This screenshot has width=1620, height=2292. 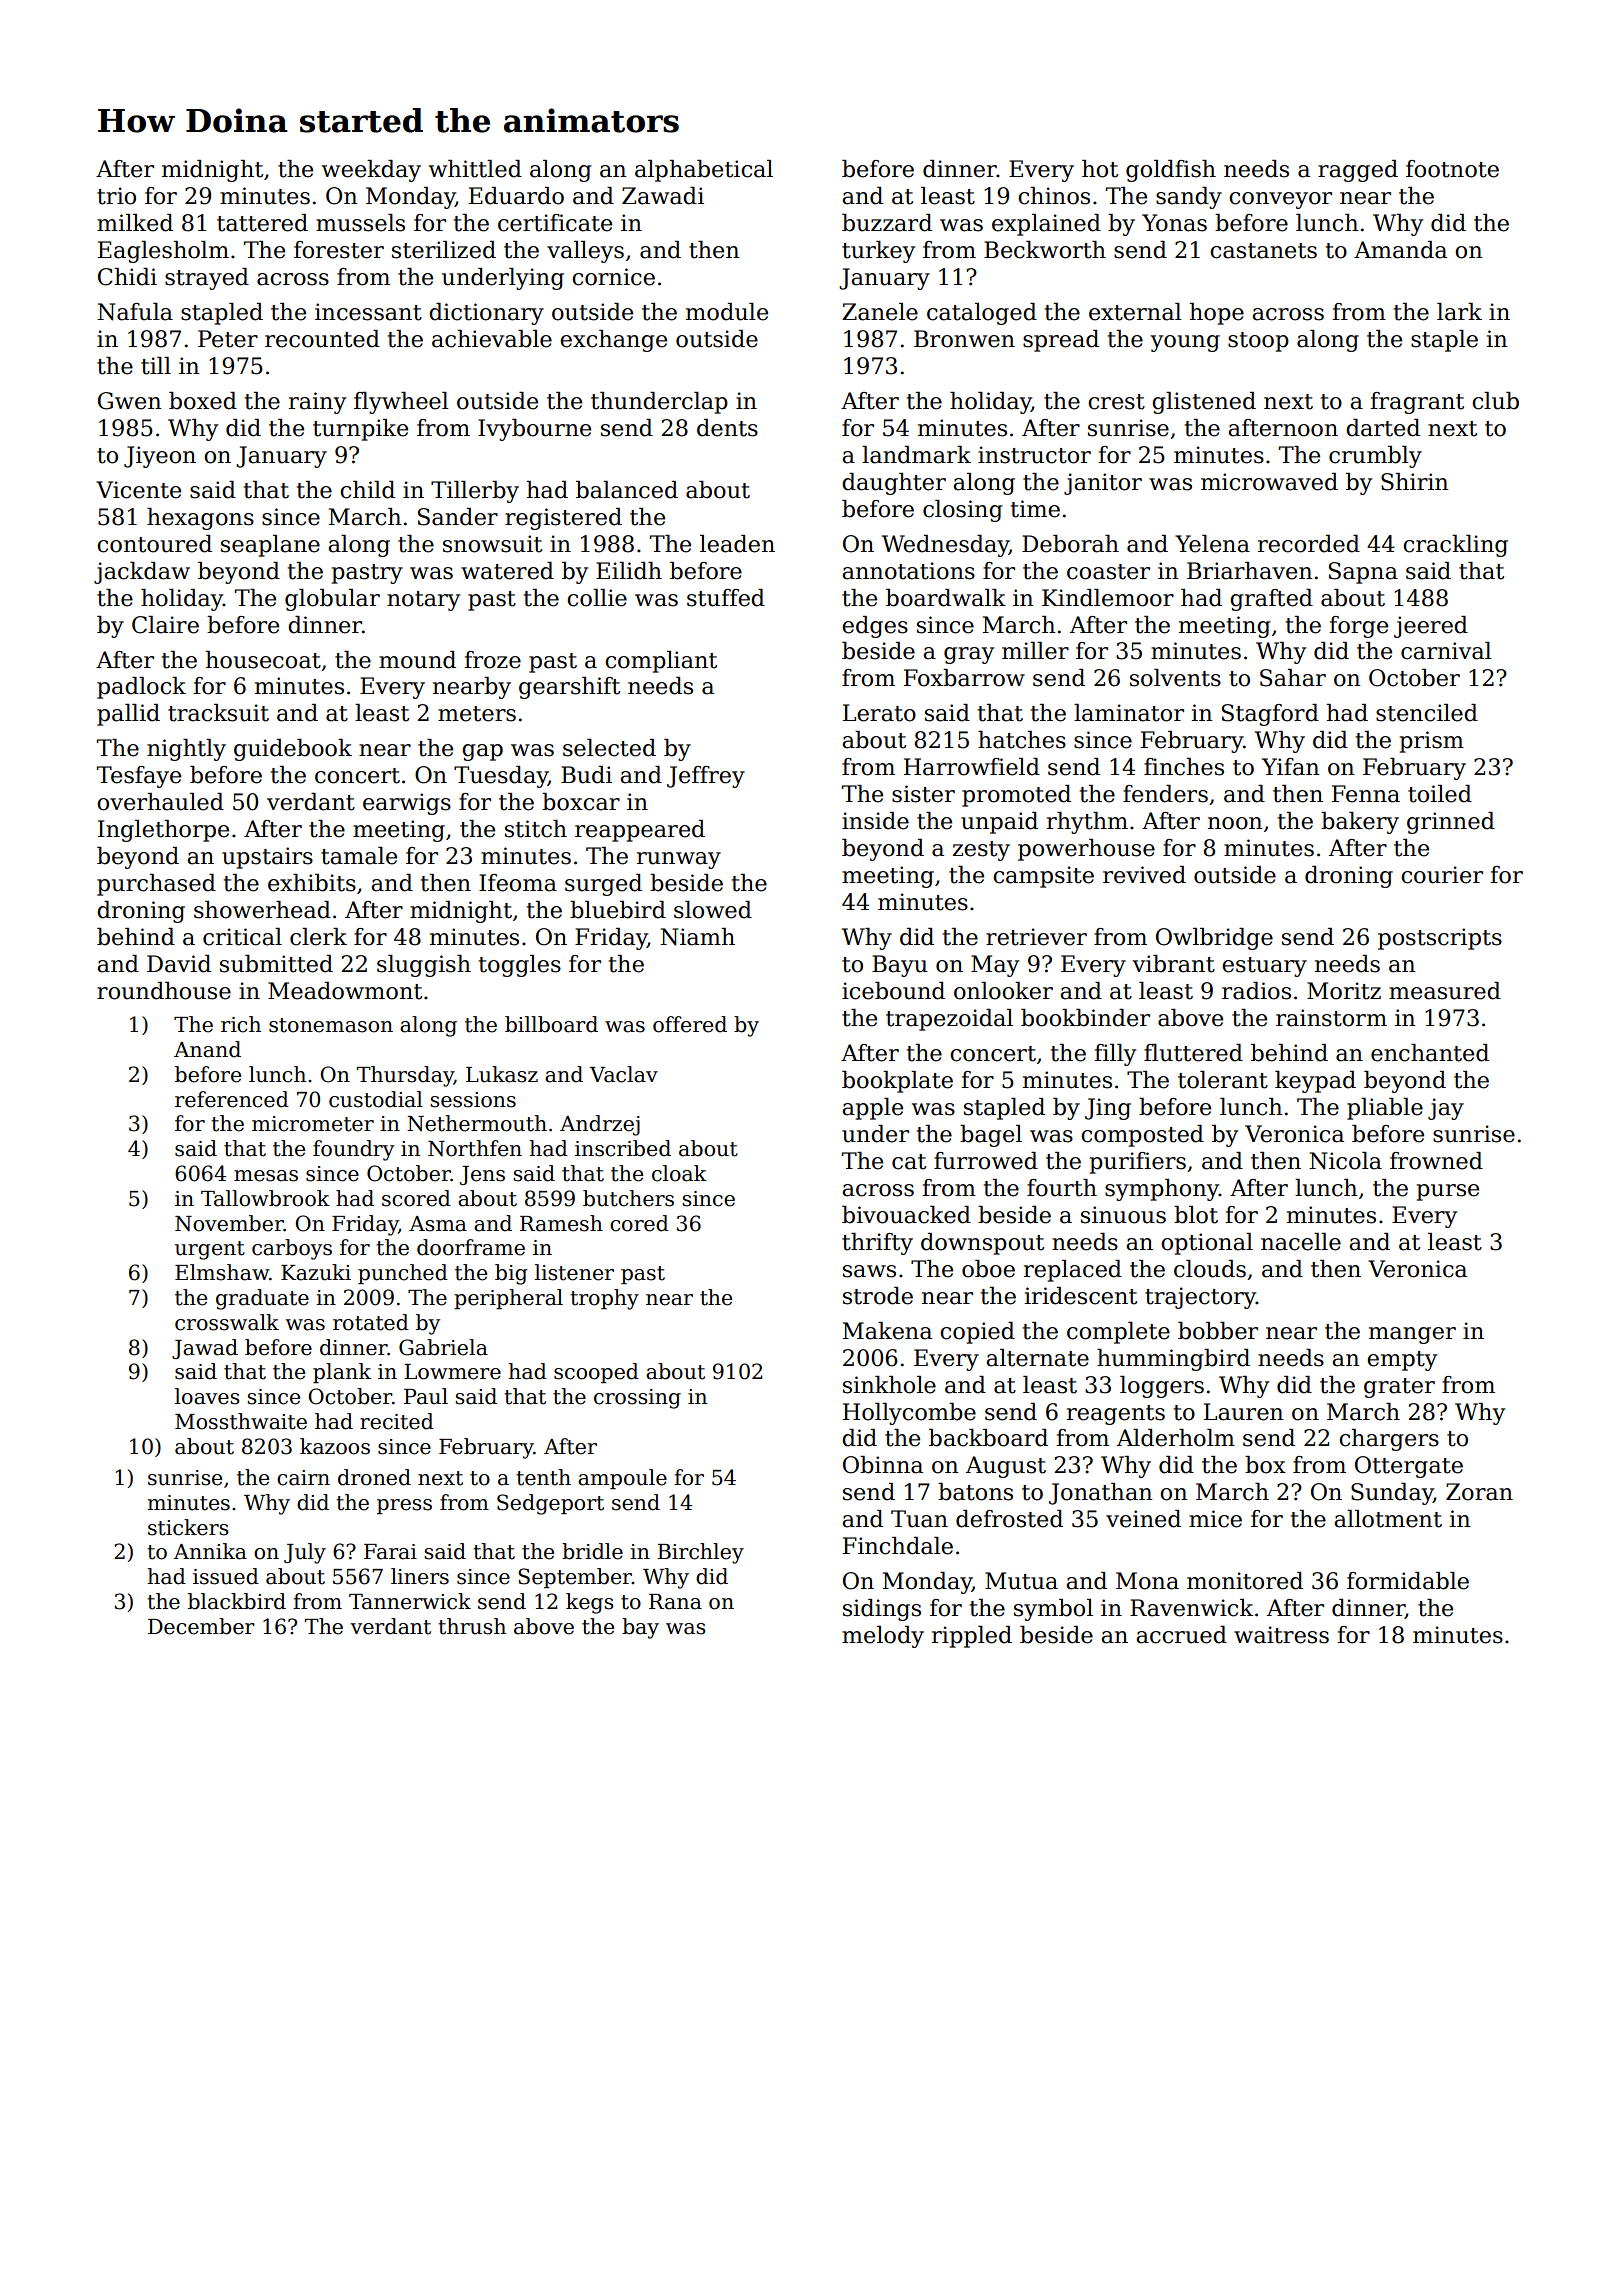 I want to click on Briarhaven, so click(x=1250, y=571).
